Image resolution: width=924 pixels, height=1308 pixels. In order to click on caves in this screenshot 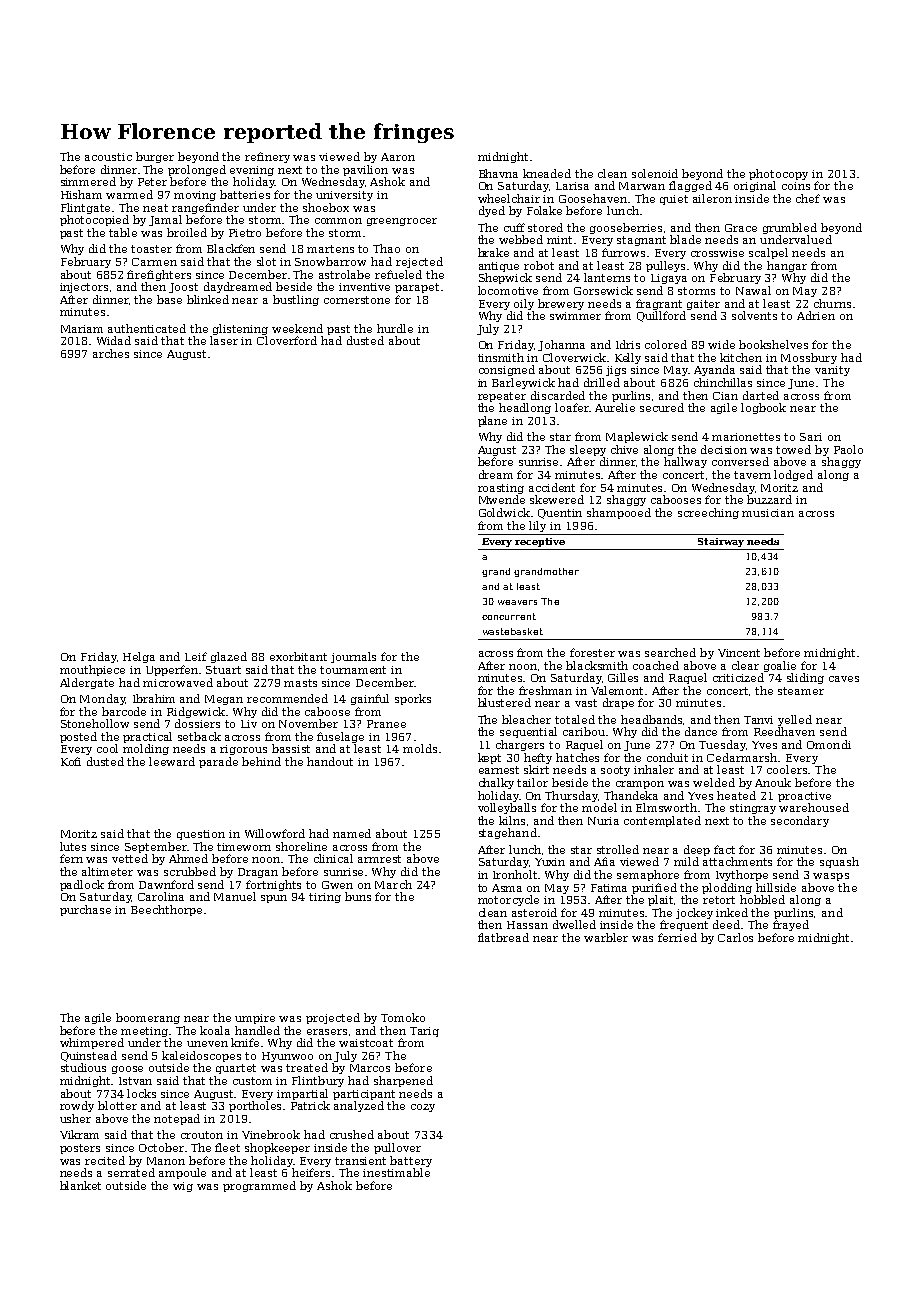, I will do `click(844, 679)`.
